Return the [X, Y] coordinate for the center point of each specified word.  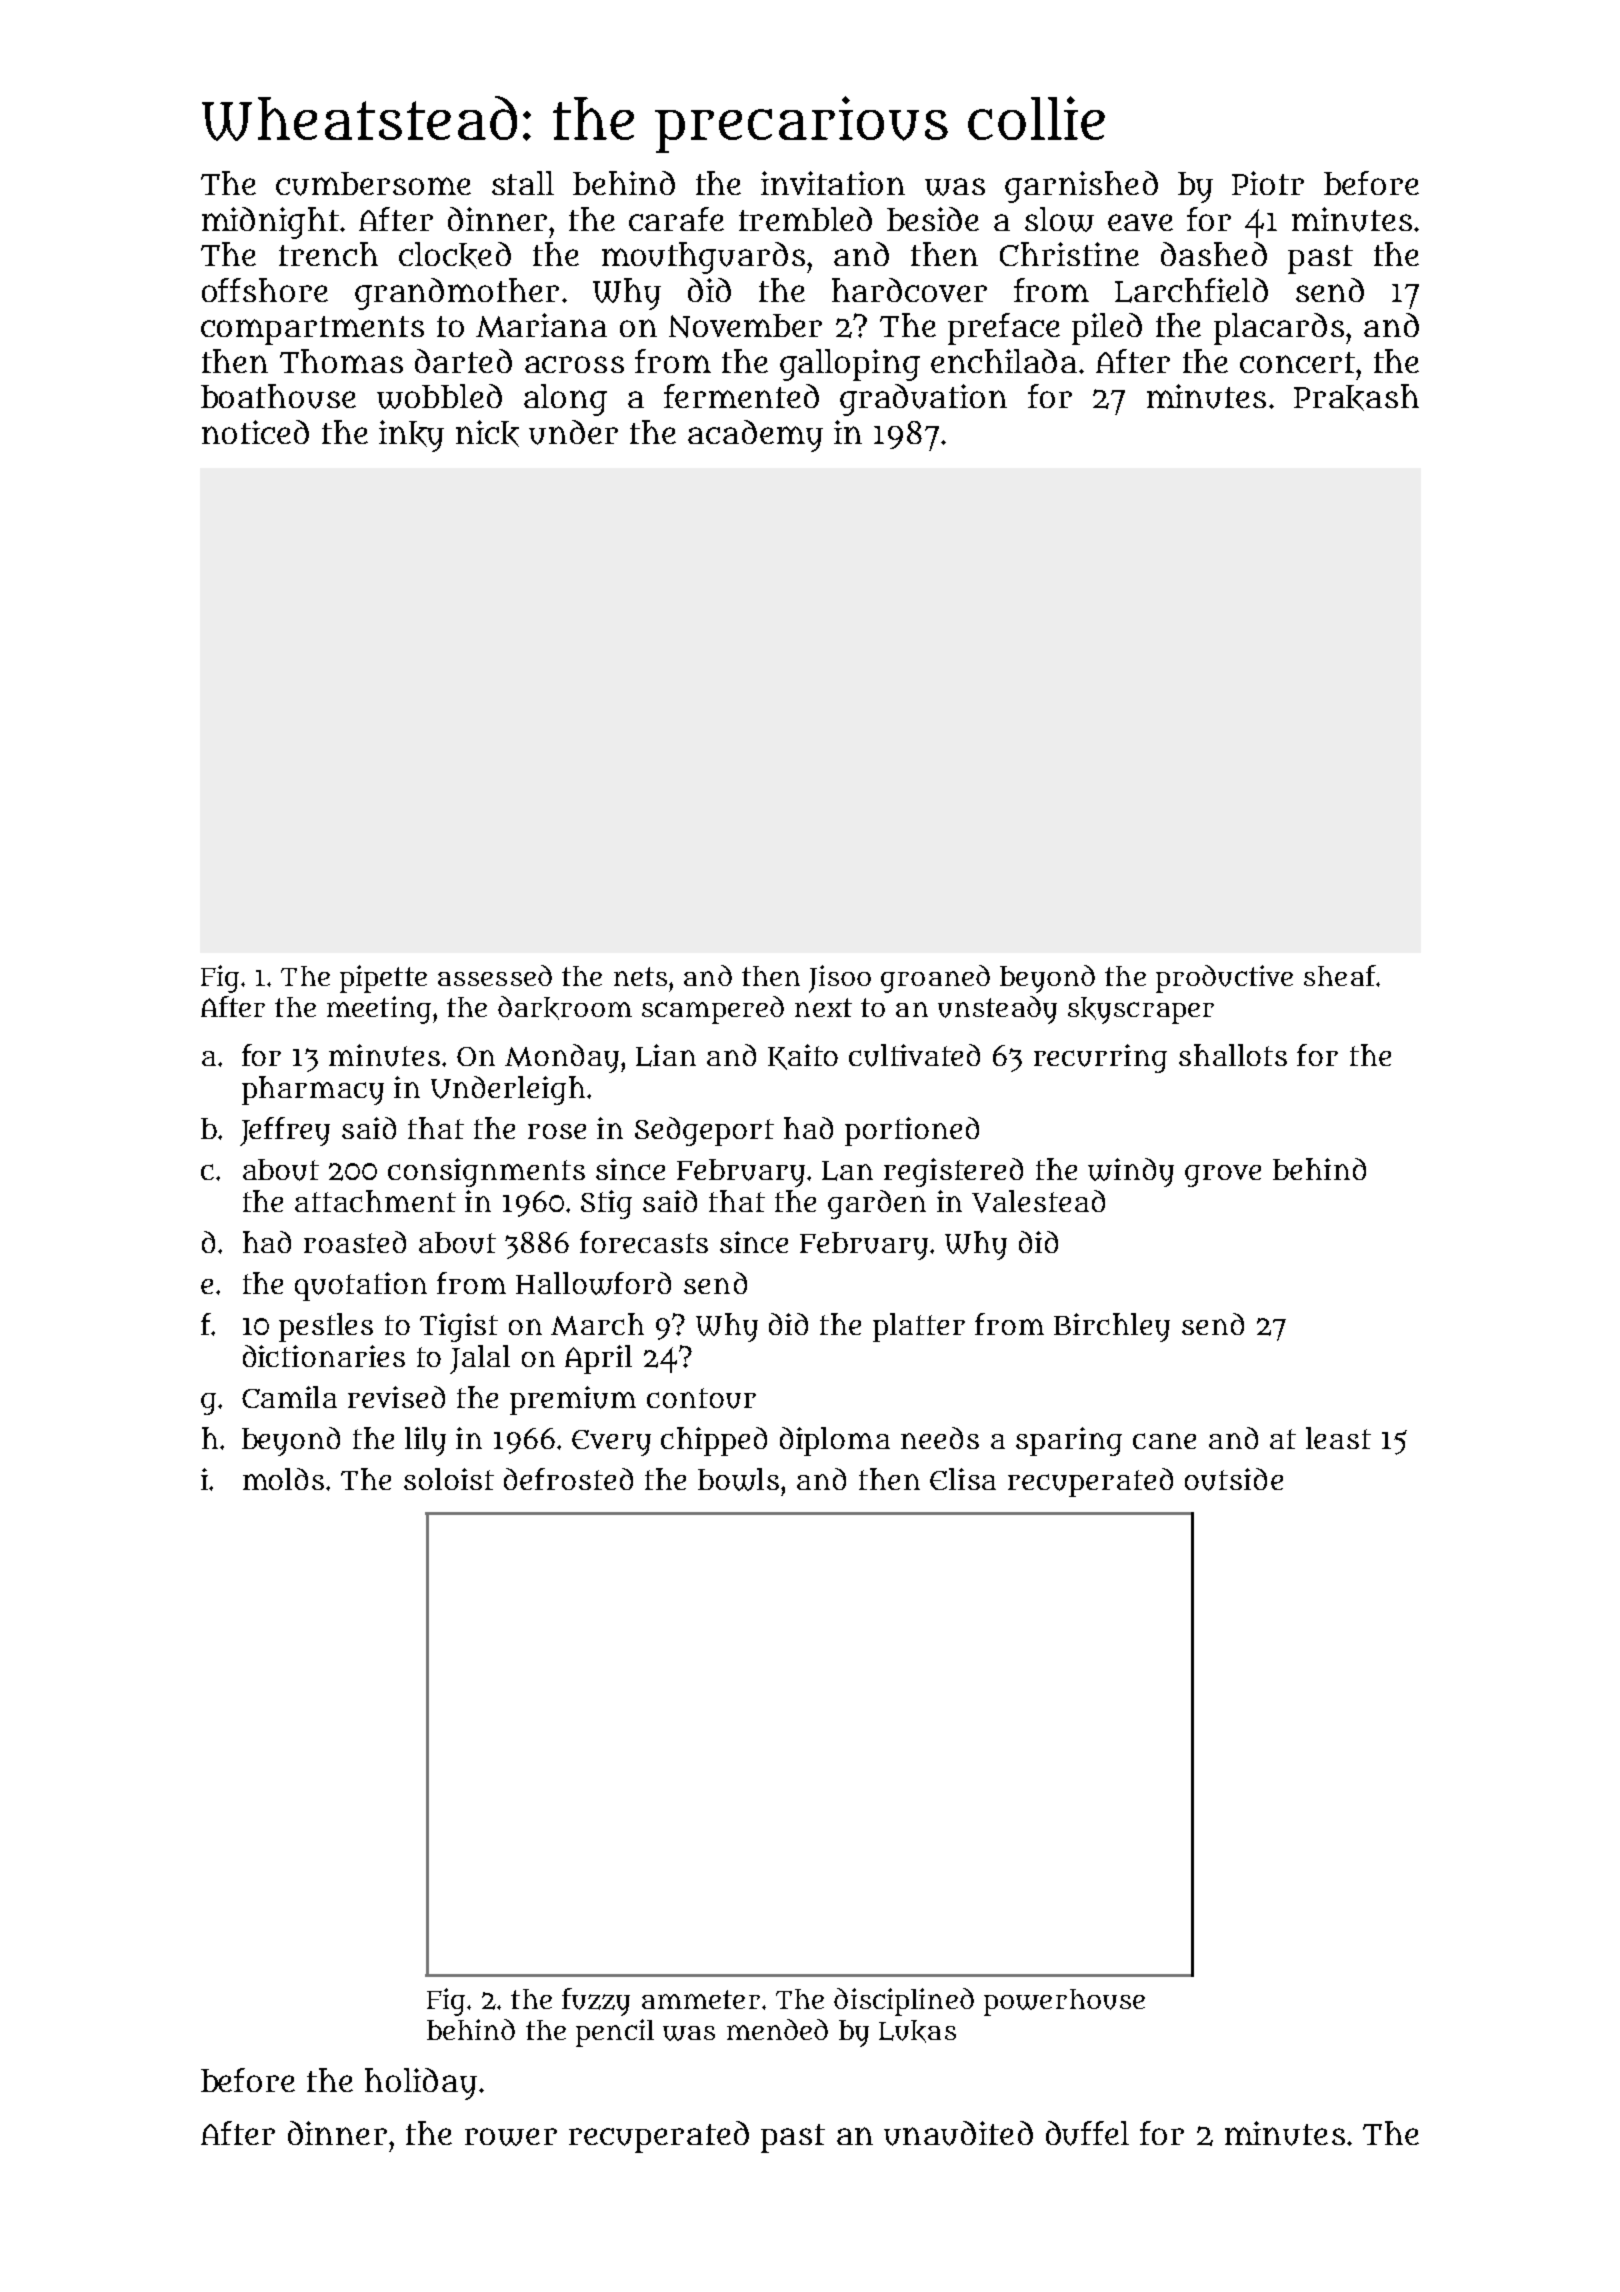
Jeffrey [285, 1131]
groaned [935, 979]
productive [1224, 979]
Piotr [1268, 183]
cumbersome [373, 184]
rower [511, 2137]
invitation [833, 183]
